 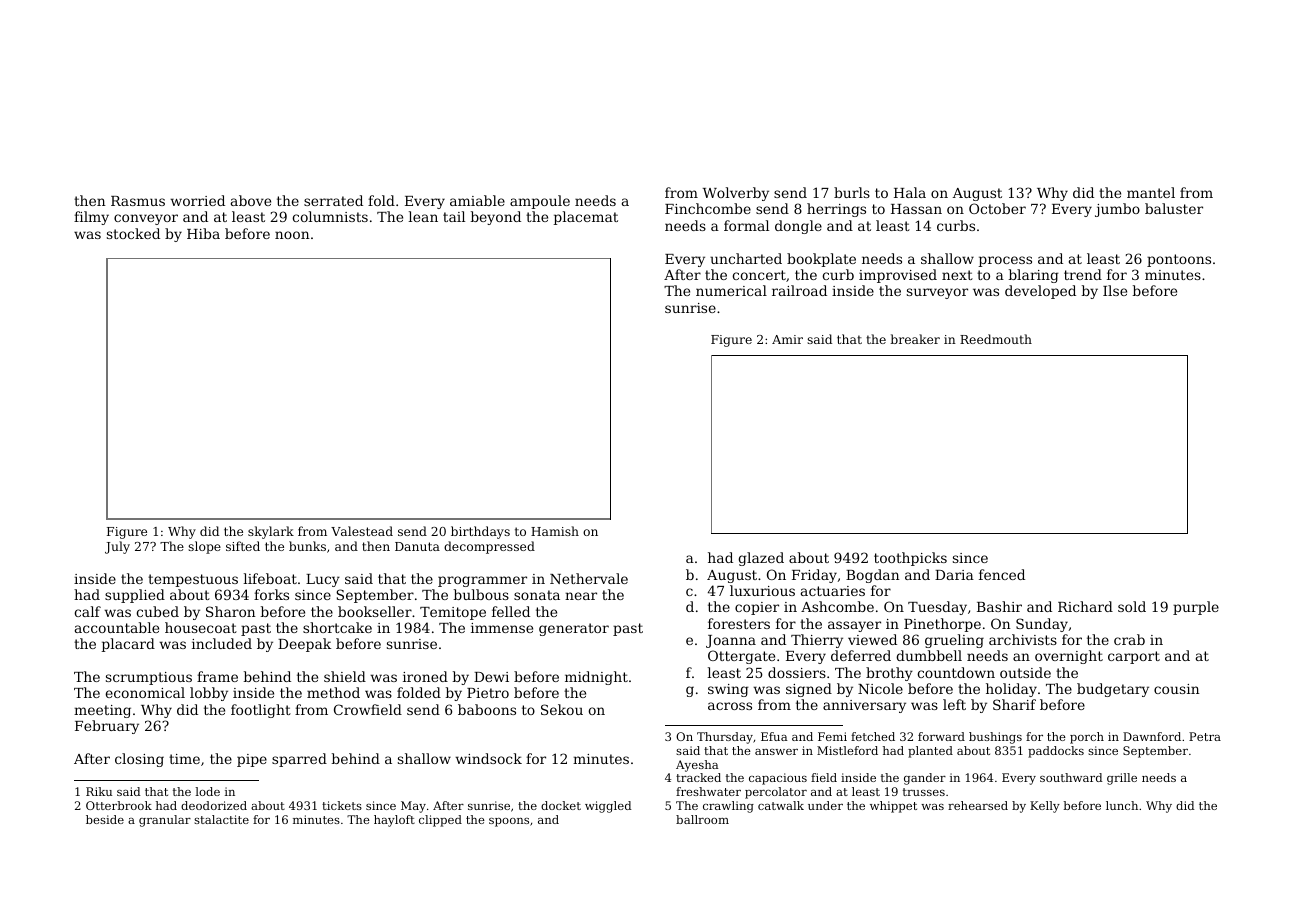 I want to click on ballroom, so click(x=702, y=819).
